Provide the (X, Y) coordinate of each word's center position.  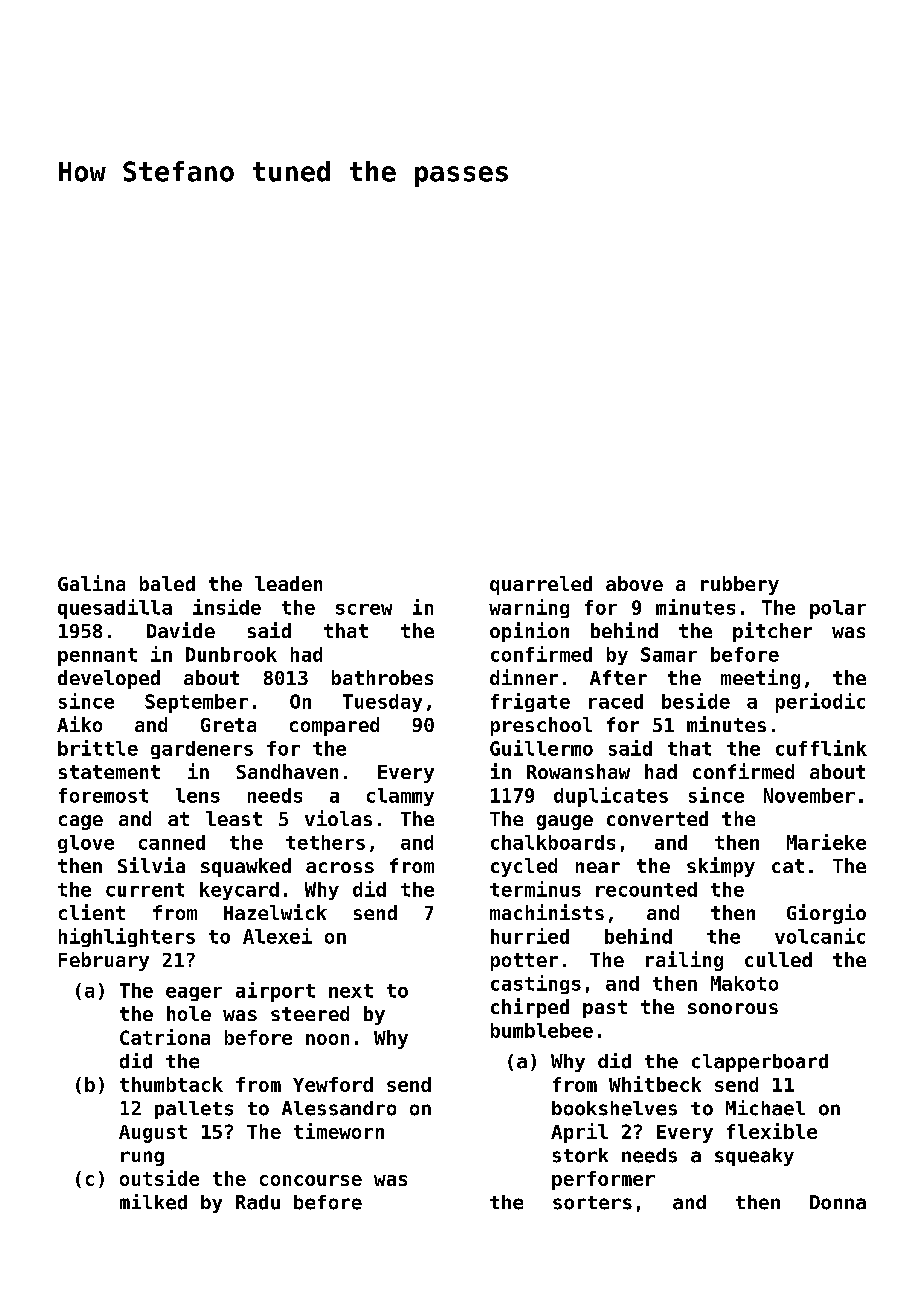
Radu (258, 1202)
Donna (838, 1202)
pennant (97, 657)
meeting (760, 679)
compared (334, 726)
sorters (592, 1203)
